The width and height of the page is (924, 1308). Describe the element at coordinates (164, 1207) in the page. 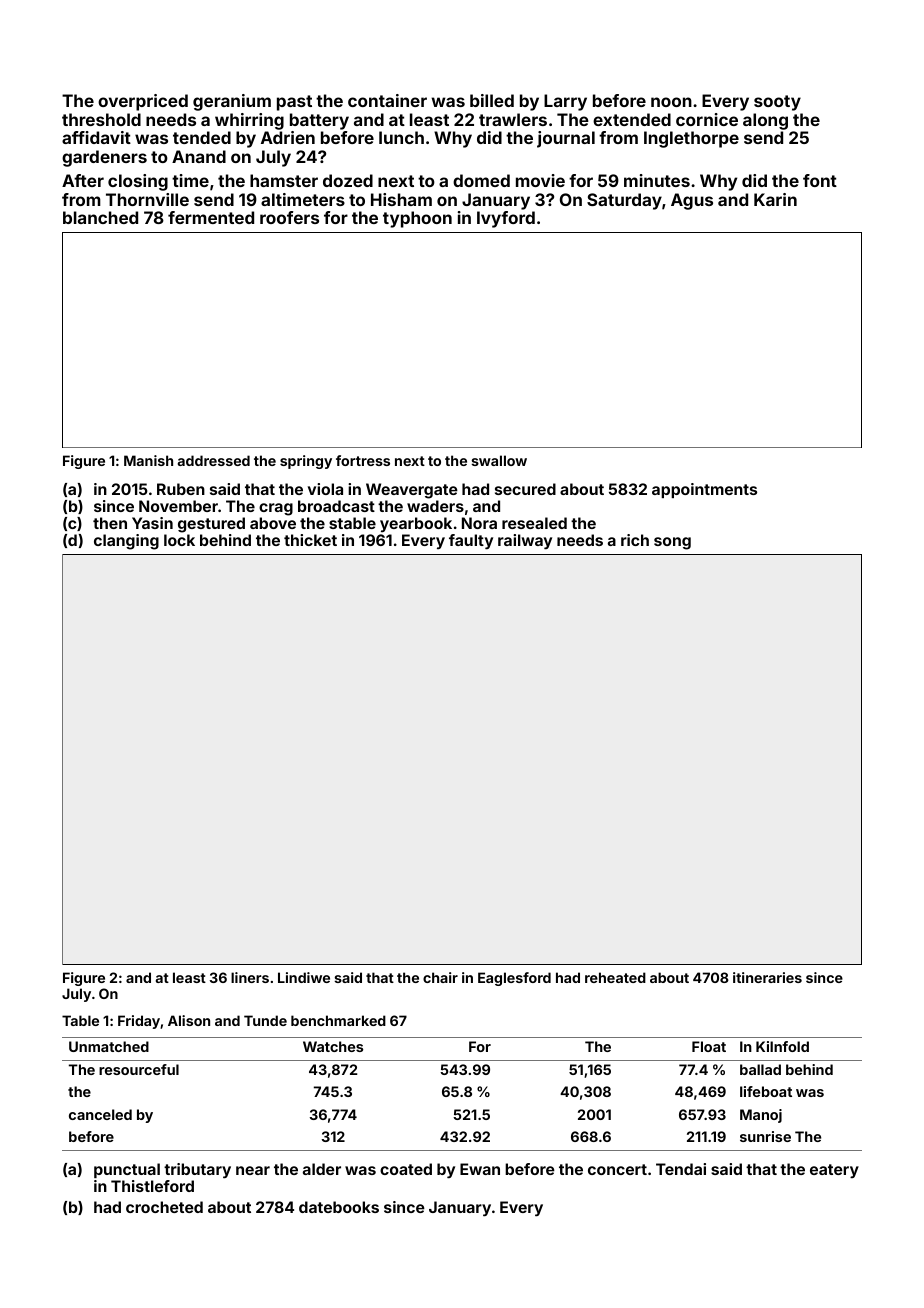

I see `crocheted` at that location.
